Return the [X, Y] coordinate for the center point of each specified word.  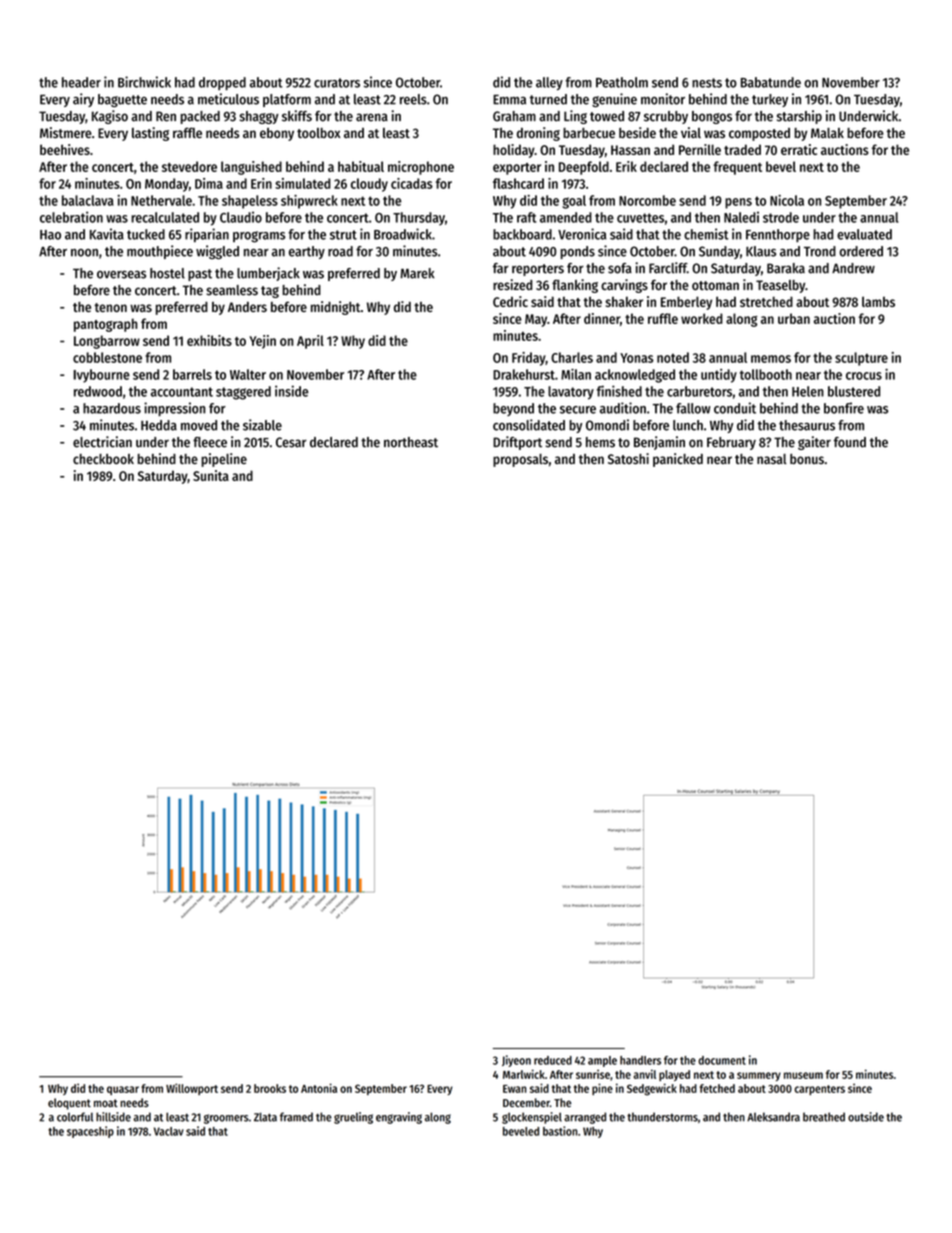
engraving [399, 1118]
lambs [878, 301]
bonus [807, 459]
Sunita [211, 475]
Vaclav [169, 1131]
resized [512, 284]
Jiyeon [516, 1061]
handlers [640, 1060]
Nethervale [161, 200]
